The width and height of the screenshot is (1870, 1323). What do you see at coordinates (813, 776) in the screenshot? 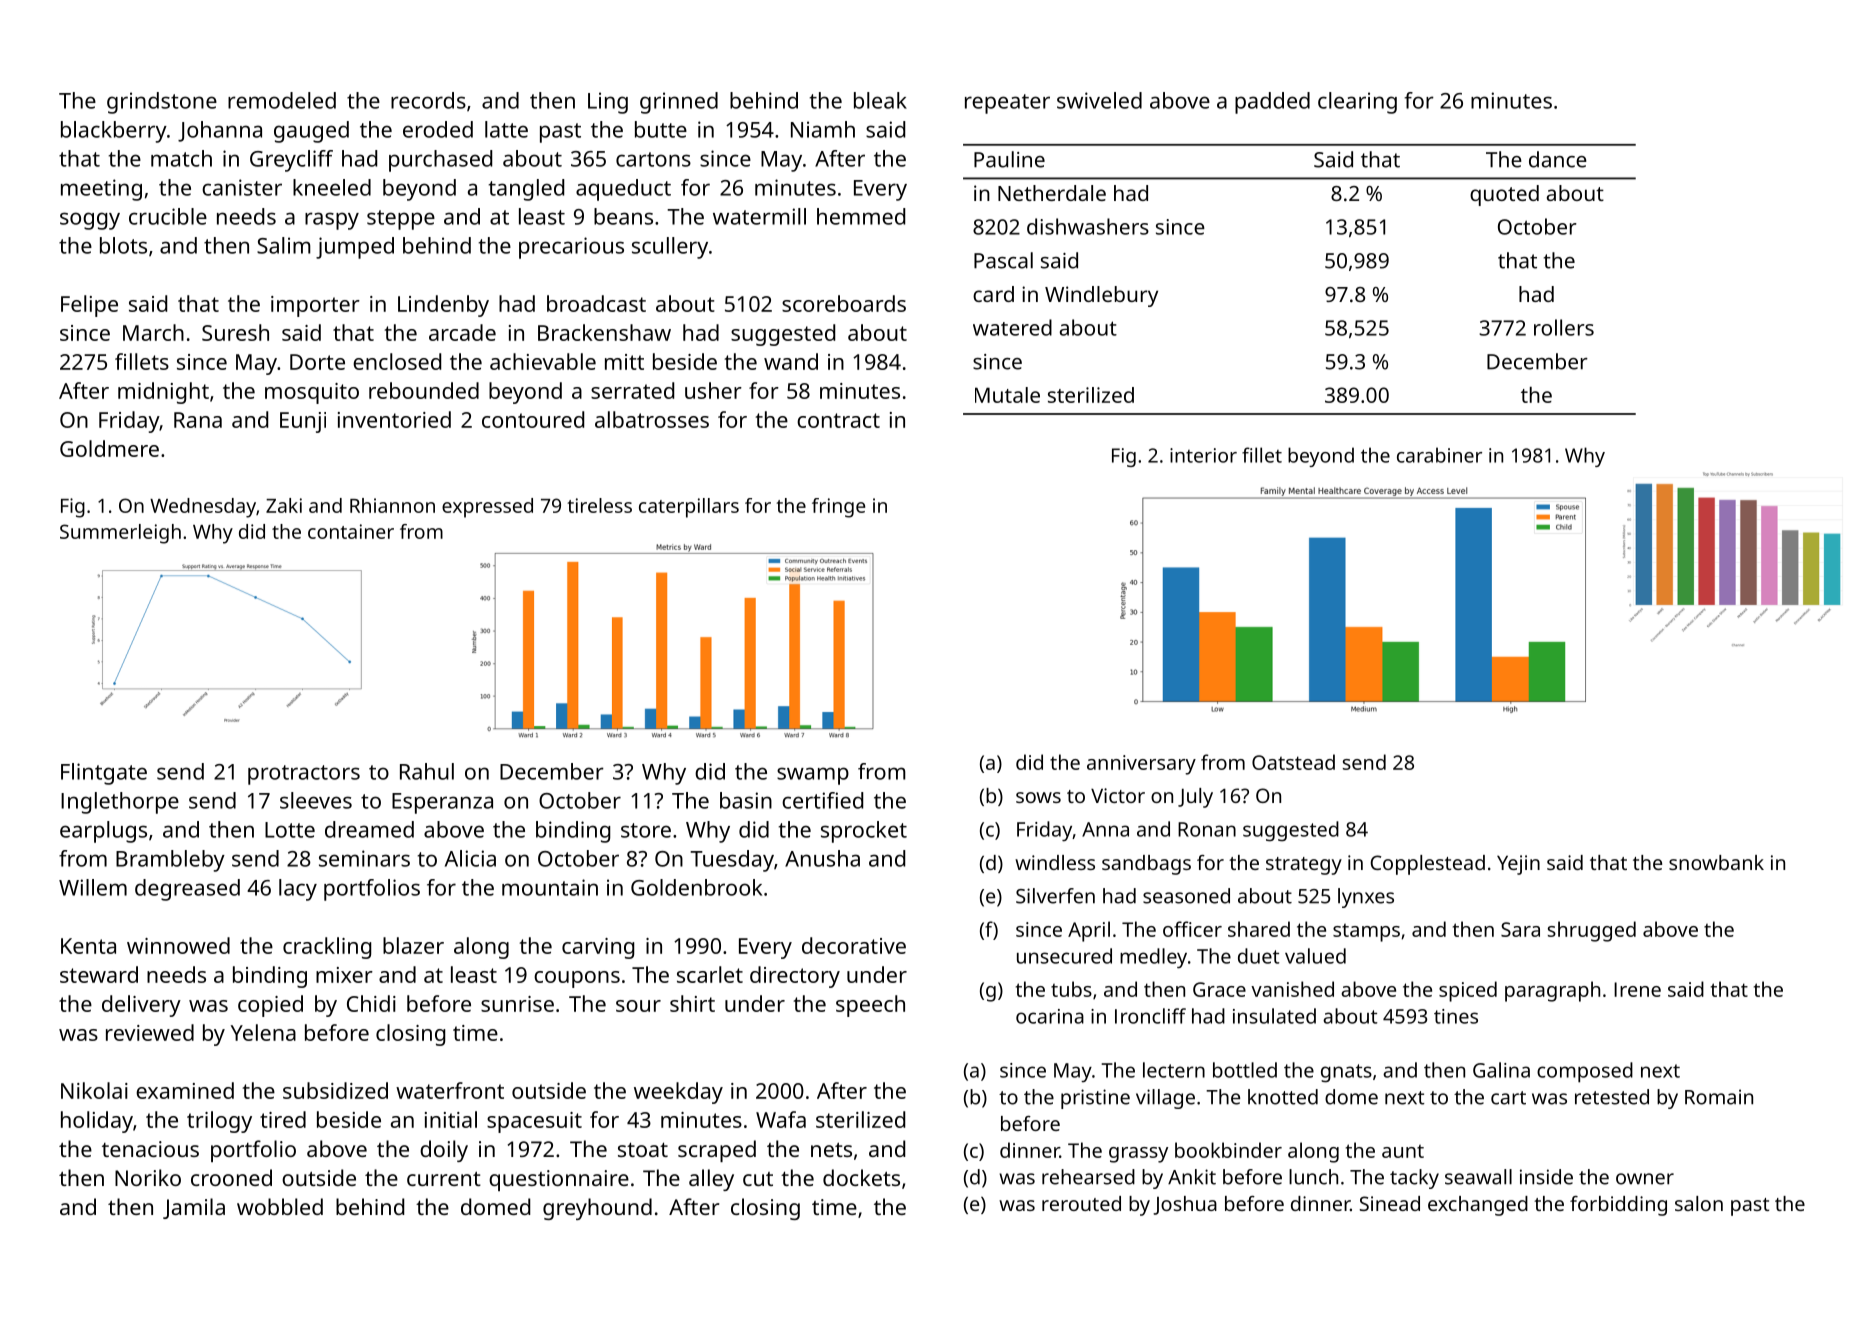
I see `swamp` at bounding box center [813, 776].
